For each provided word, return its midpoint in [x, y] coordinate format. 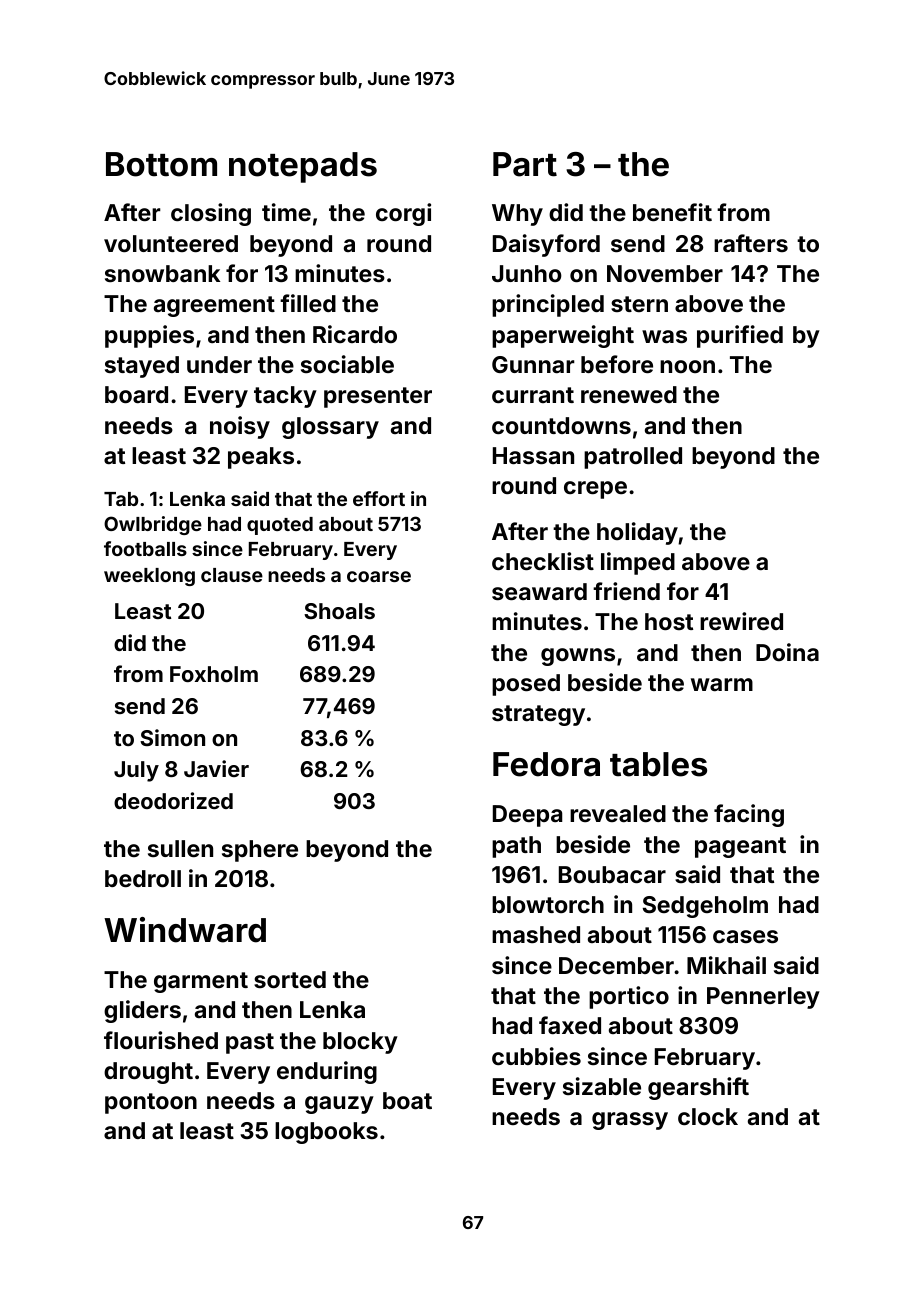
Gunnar [533, 364]
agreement [214, 306]
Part [525, 164]
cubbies [536, 1056]
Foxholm [214, 674]
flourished [161, 1040]
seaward [539, 591]
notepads [303, 167]
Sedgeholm [705, 907]
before [617, 364]
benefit [672, 212]
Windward [185, 930]
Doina [787, 652]
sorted [290, 979]
